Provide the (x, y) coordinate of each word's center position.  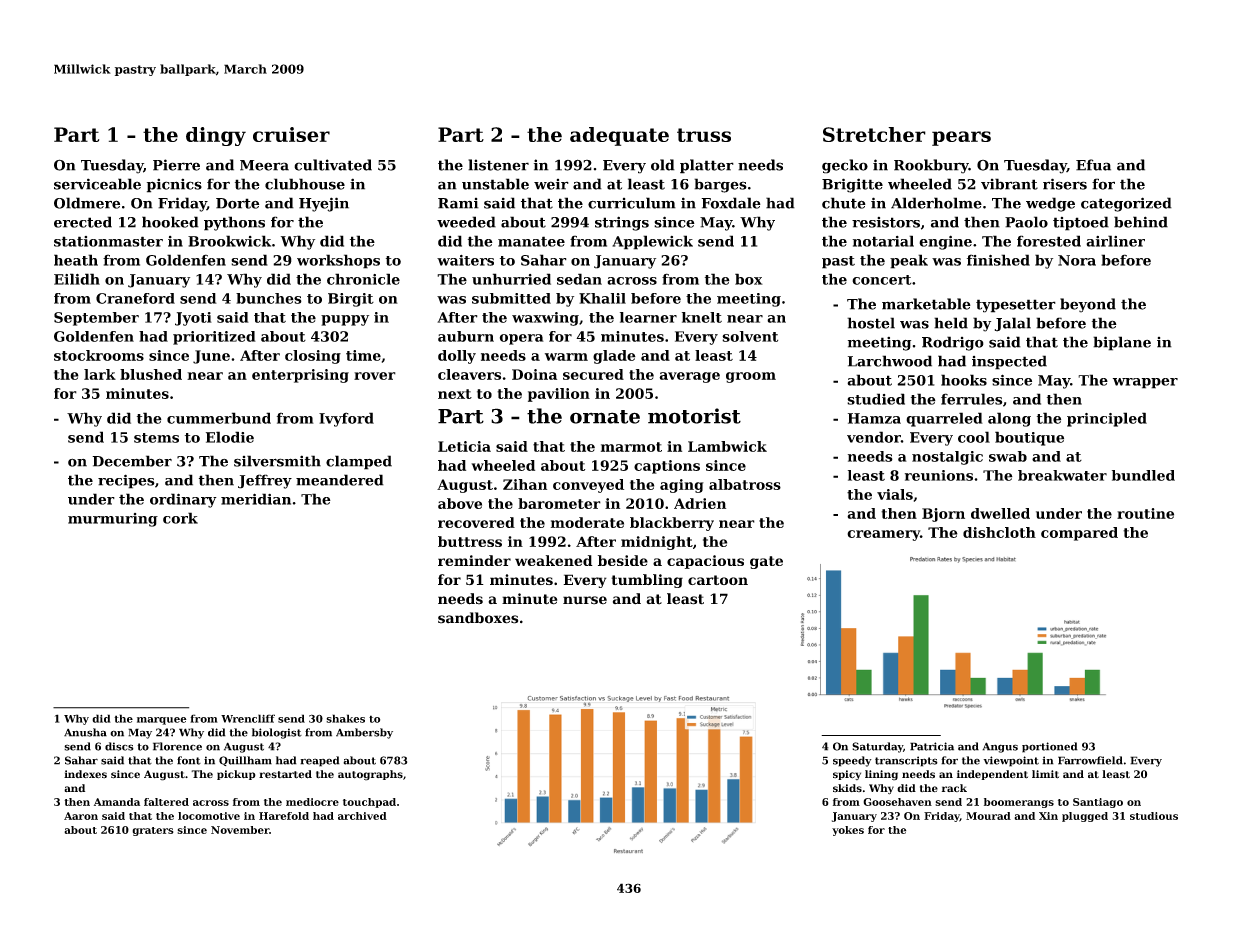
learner (648, 317)
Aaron (81, 816)
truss (704, 135)
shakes (345, 718)
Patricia (932, 746)
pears (961, 138)
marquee (162, 721)
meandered (340, 480)
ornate (605, 417)
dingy (216, 136)
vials (895, 494)
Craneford (135, 298)
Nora (1077, 260)
